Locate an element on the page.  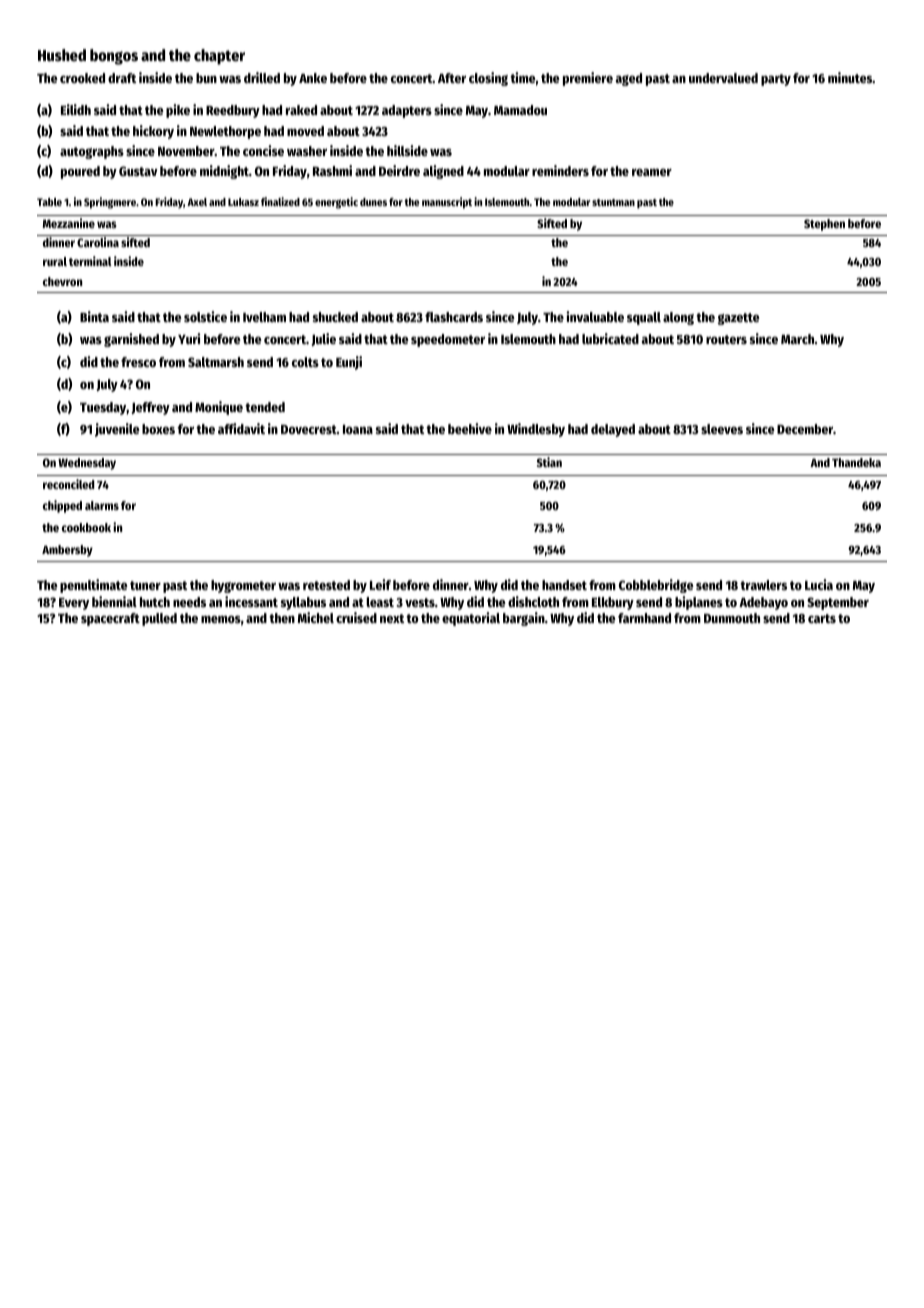
energetic is located at coordinates (336, 203).
